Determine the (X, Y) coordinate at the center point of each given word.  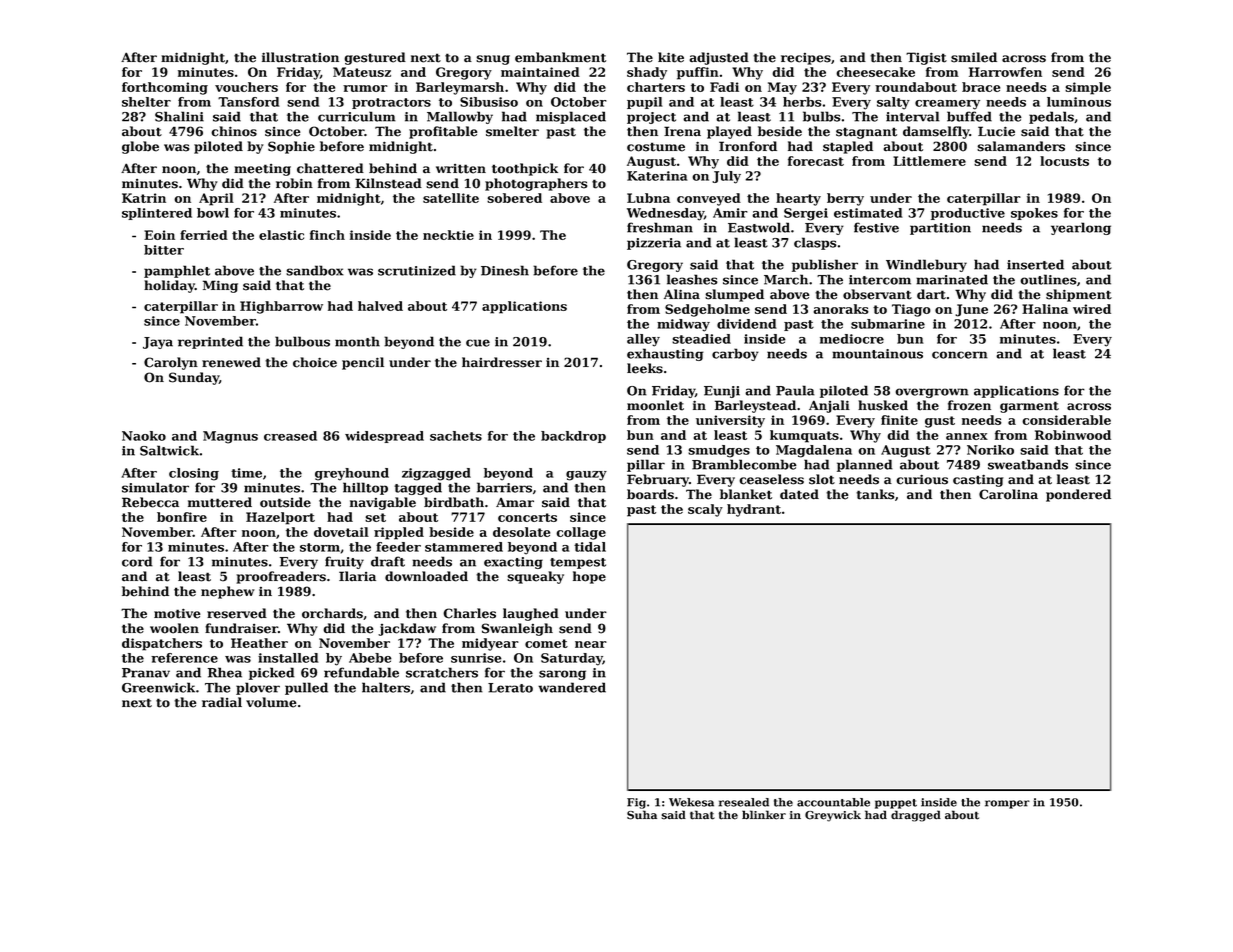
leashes (692, 279)
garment (1029, 407)
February (658, 480)
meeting (262, 170)
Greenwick (158, 687)
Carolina (1008, 494)
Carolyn (171, 363)
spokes (1034, 214)
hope (589, 577)
